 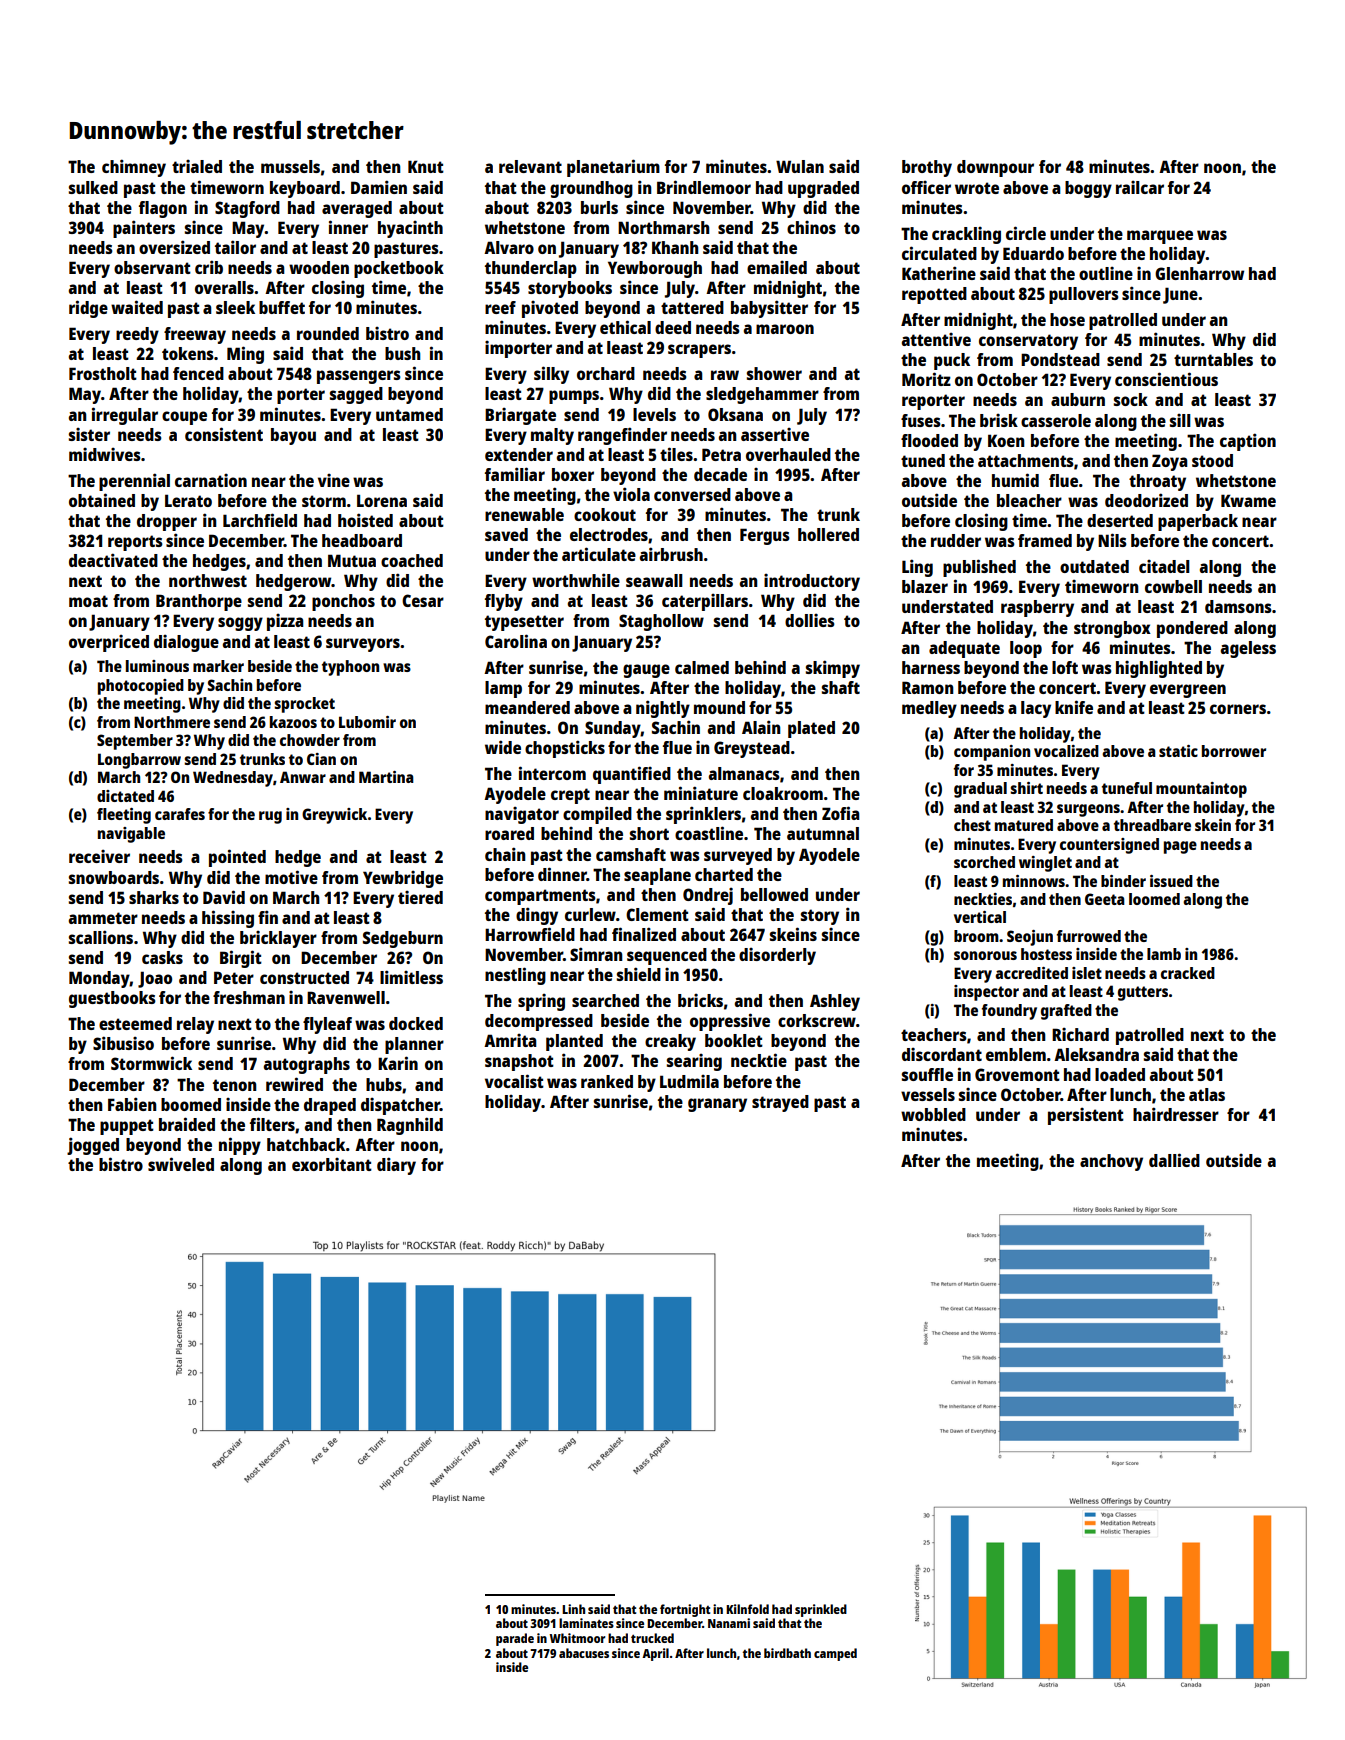 What do you see at coordinates (787, 1653) in the screenshot?
I see `birdbath` at bounding box center [787, 1653].
